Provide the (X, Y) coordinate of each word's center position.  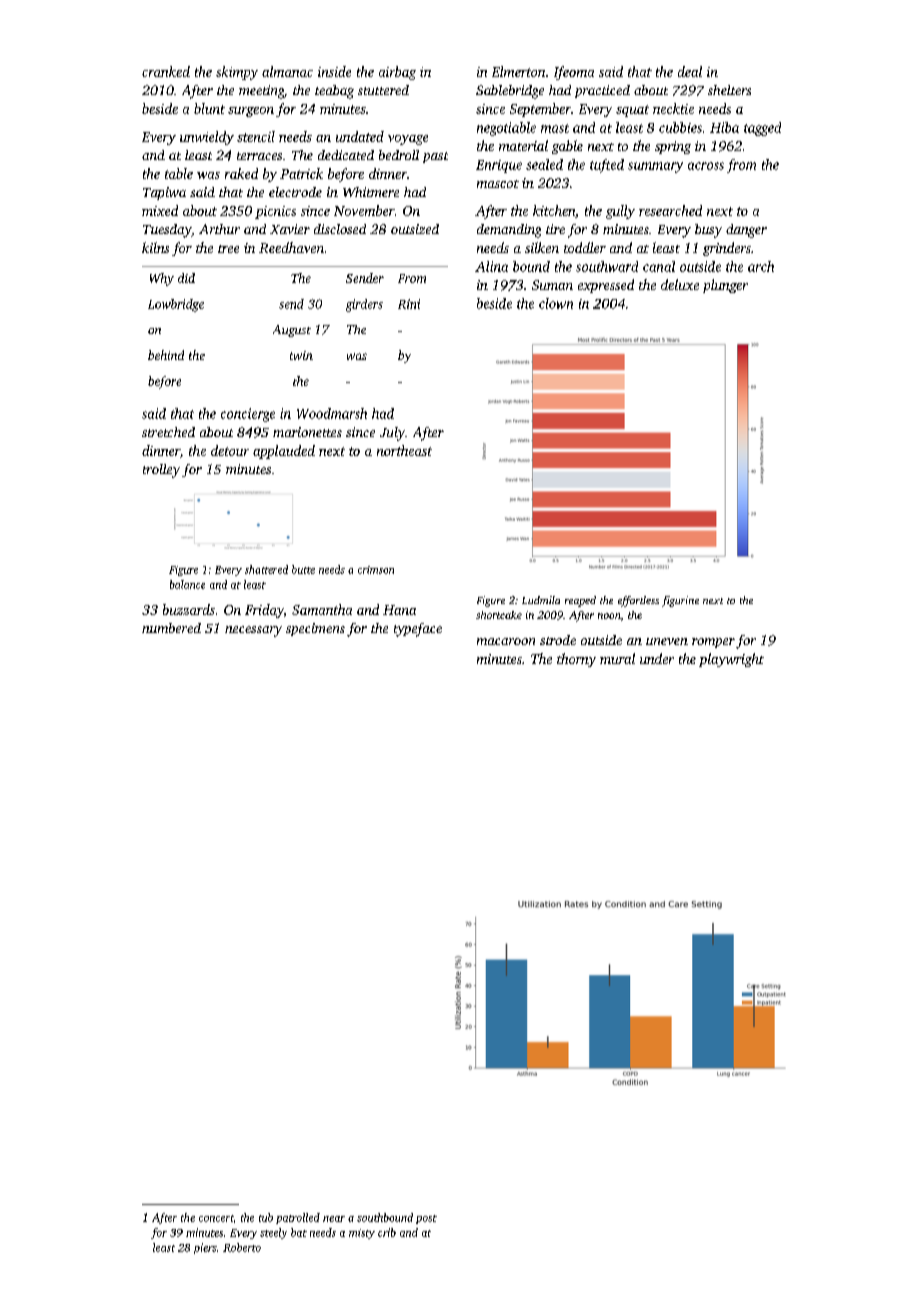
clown (556, 303)
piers (205, 1248)
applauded (284, 452)
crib (387, 1232)
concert (216, 1218)
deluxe (680, 284)
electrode (295, 192)
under (657, 658)
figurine (680, 601)
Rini (409, 304)
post (426, 1219)
